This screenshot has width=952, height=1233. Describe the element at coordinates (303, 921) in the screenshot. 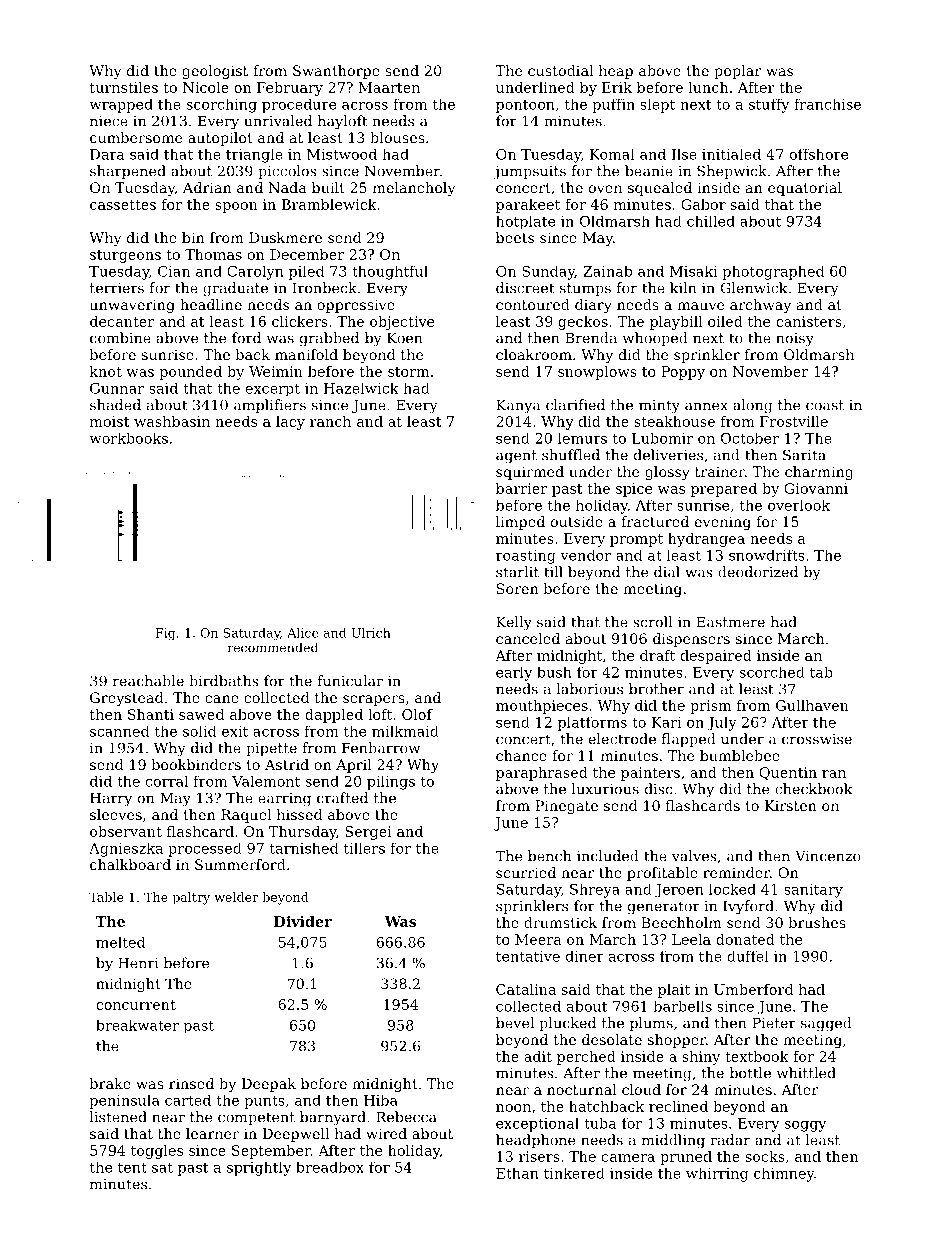

I see `Divider` at that location.
